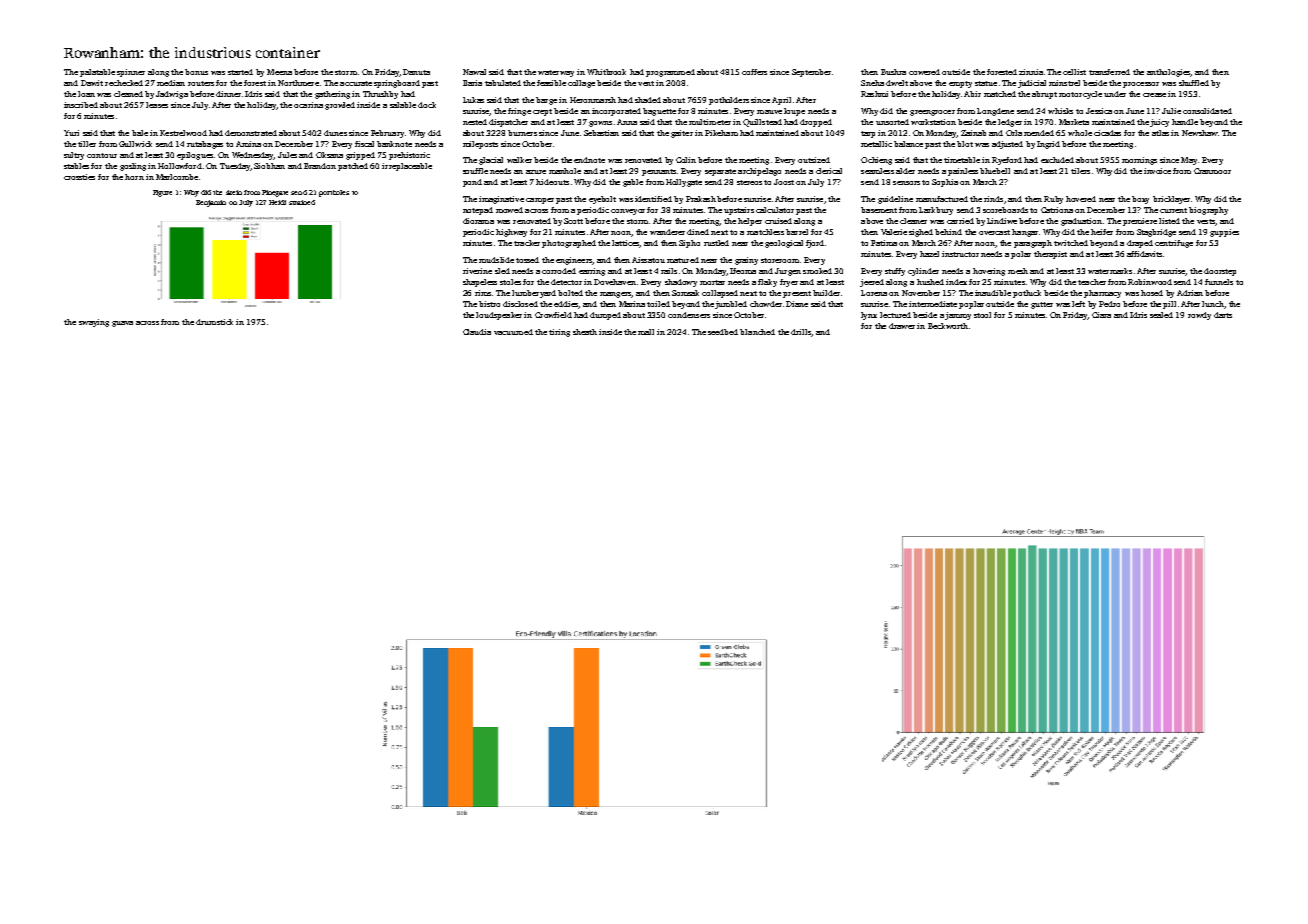  Describe the element at coordinates (1031, 72) in the screenshot. I see `zinnia` at that location.
